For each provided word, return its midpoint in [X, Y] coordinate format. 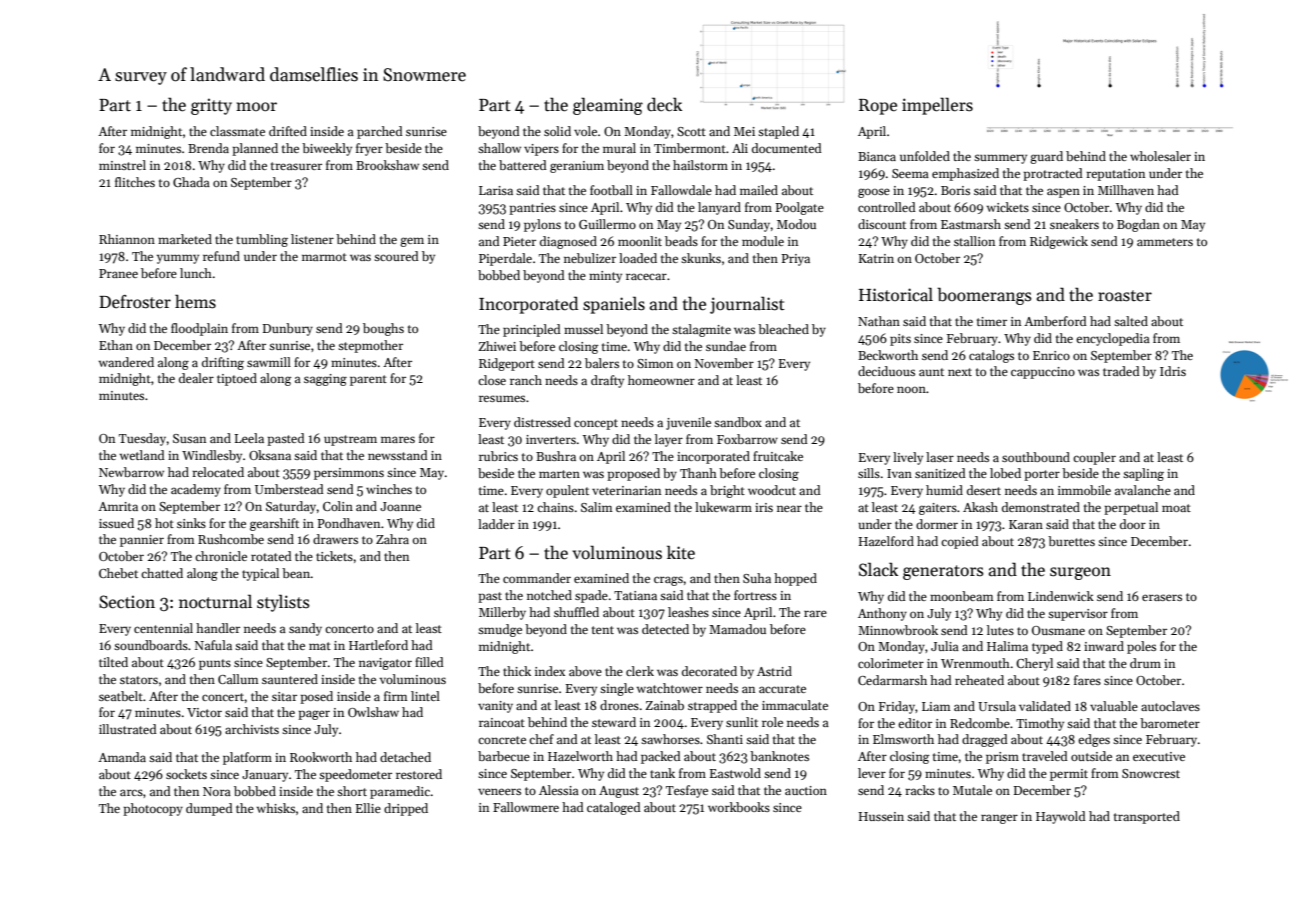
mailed [759, 190]
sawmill [269, 362]
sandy [305, 629]
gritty [211, 106]
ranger [999, 819]
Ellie [368, 808]
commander [537, 578]
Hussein [881, 816]
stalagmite [701, 330]
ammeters [1165, 242]
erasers [1162, 597]
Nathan [879, 321]
